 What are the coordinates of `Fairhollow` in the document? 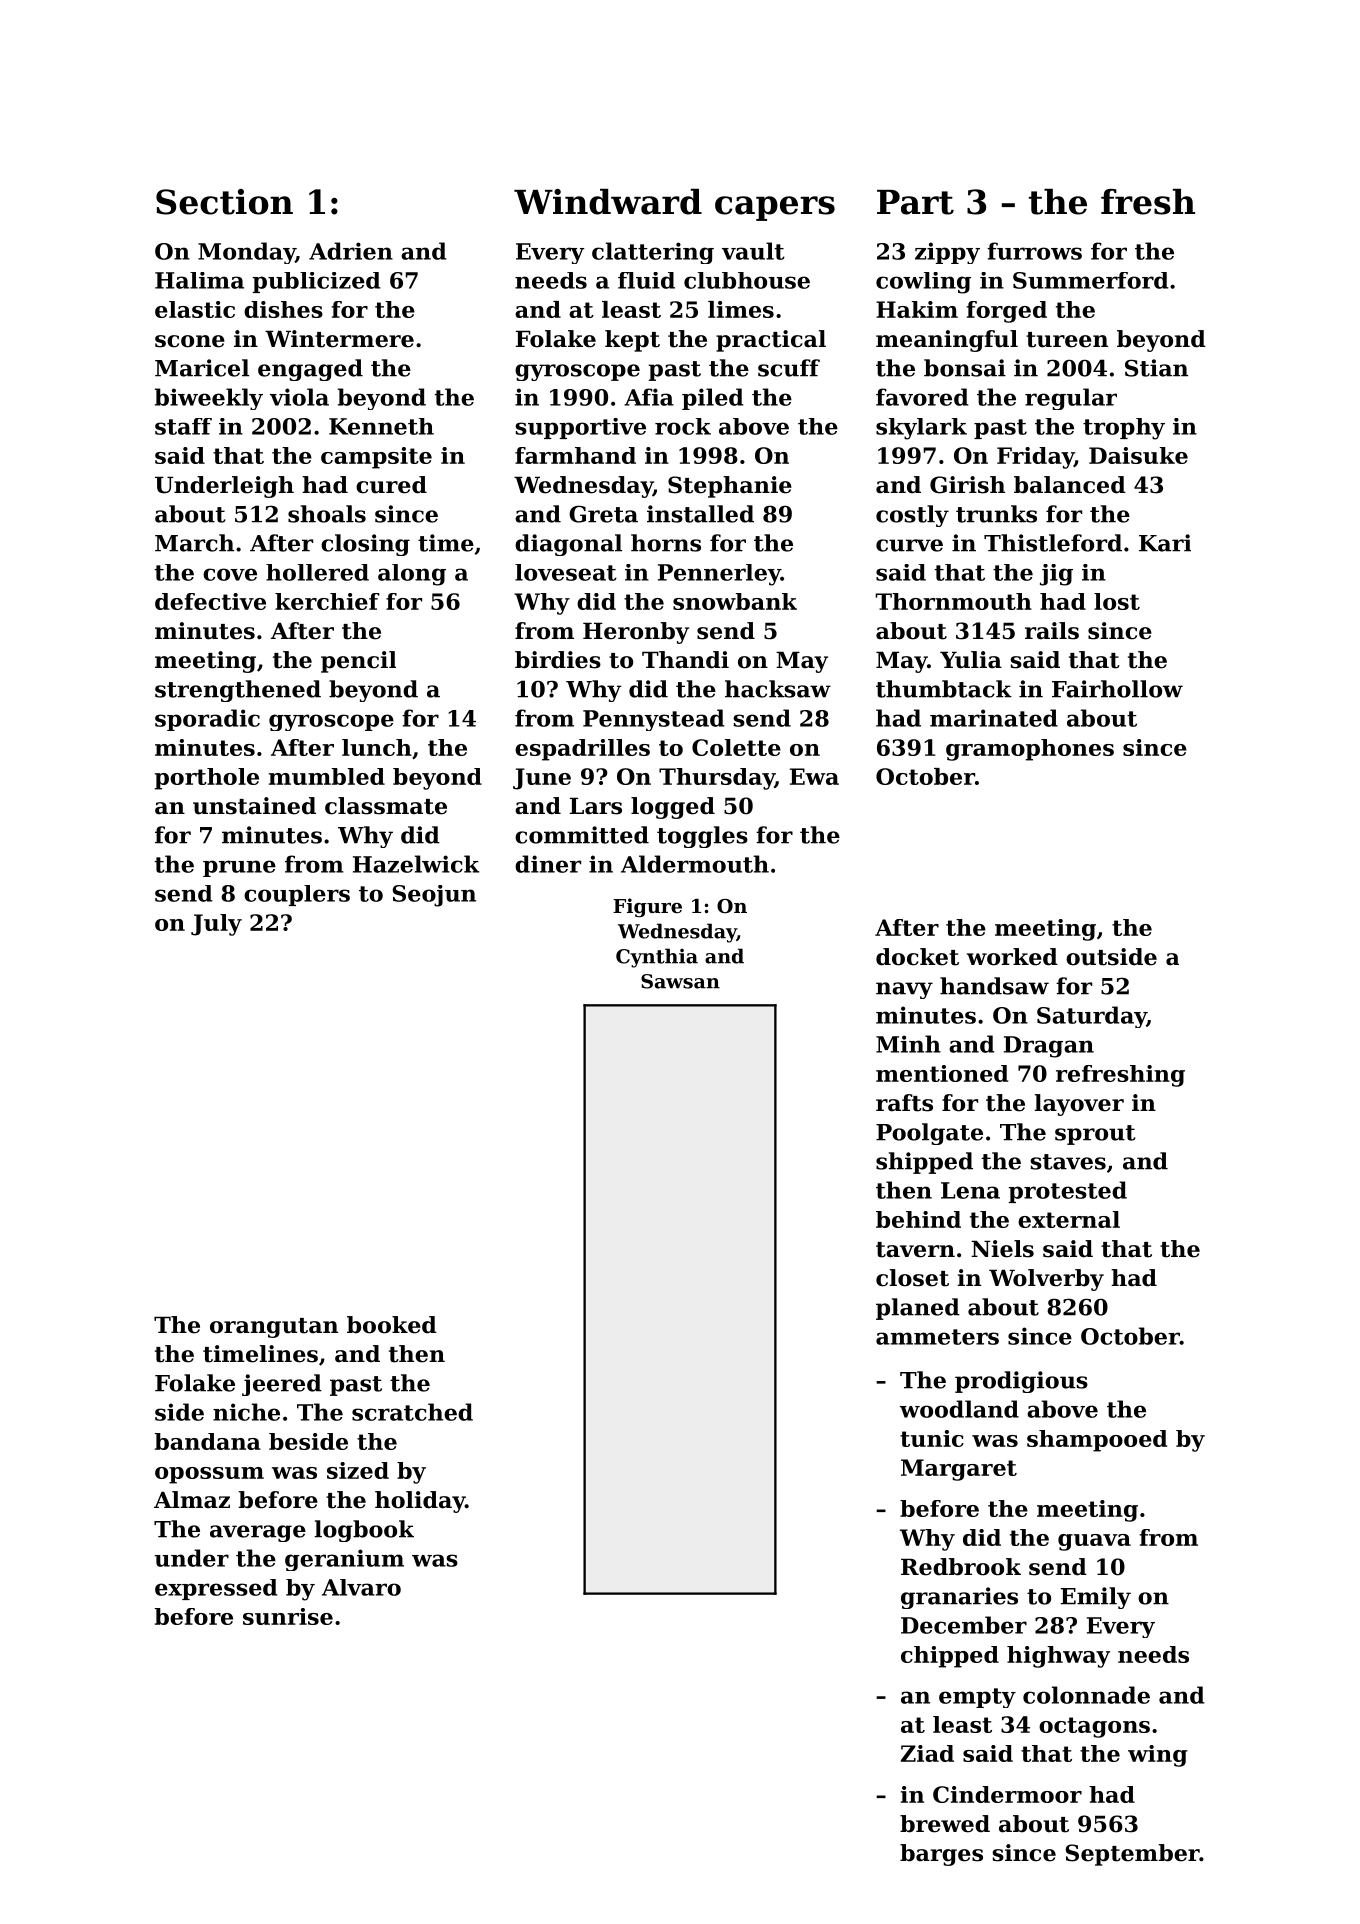 It's located at (1117, 689).
